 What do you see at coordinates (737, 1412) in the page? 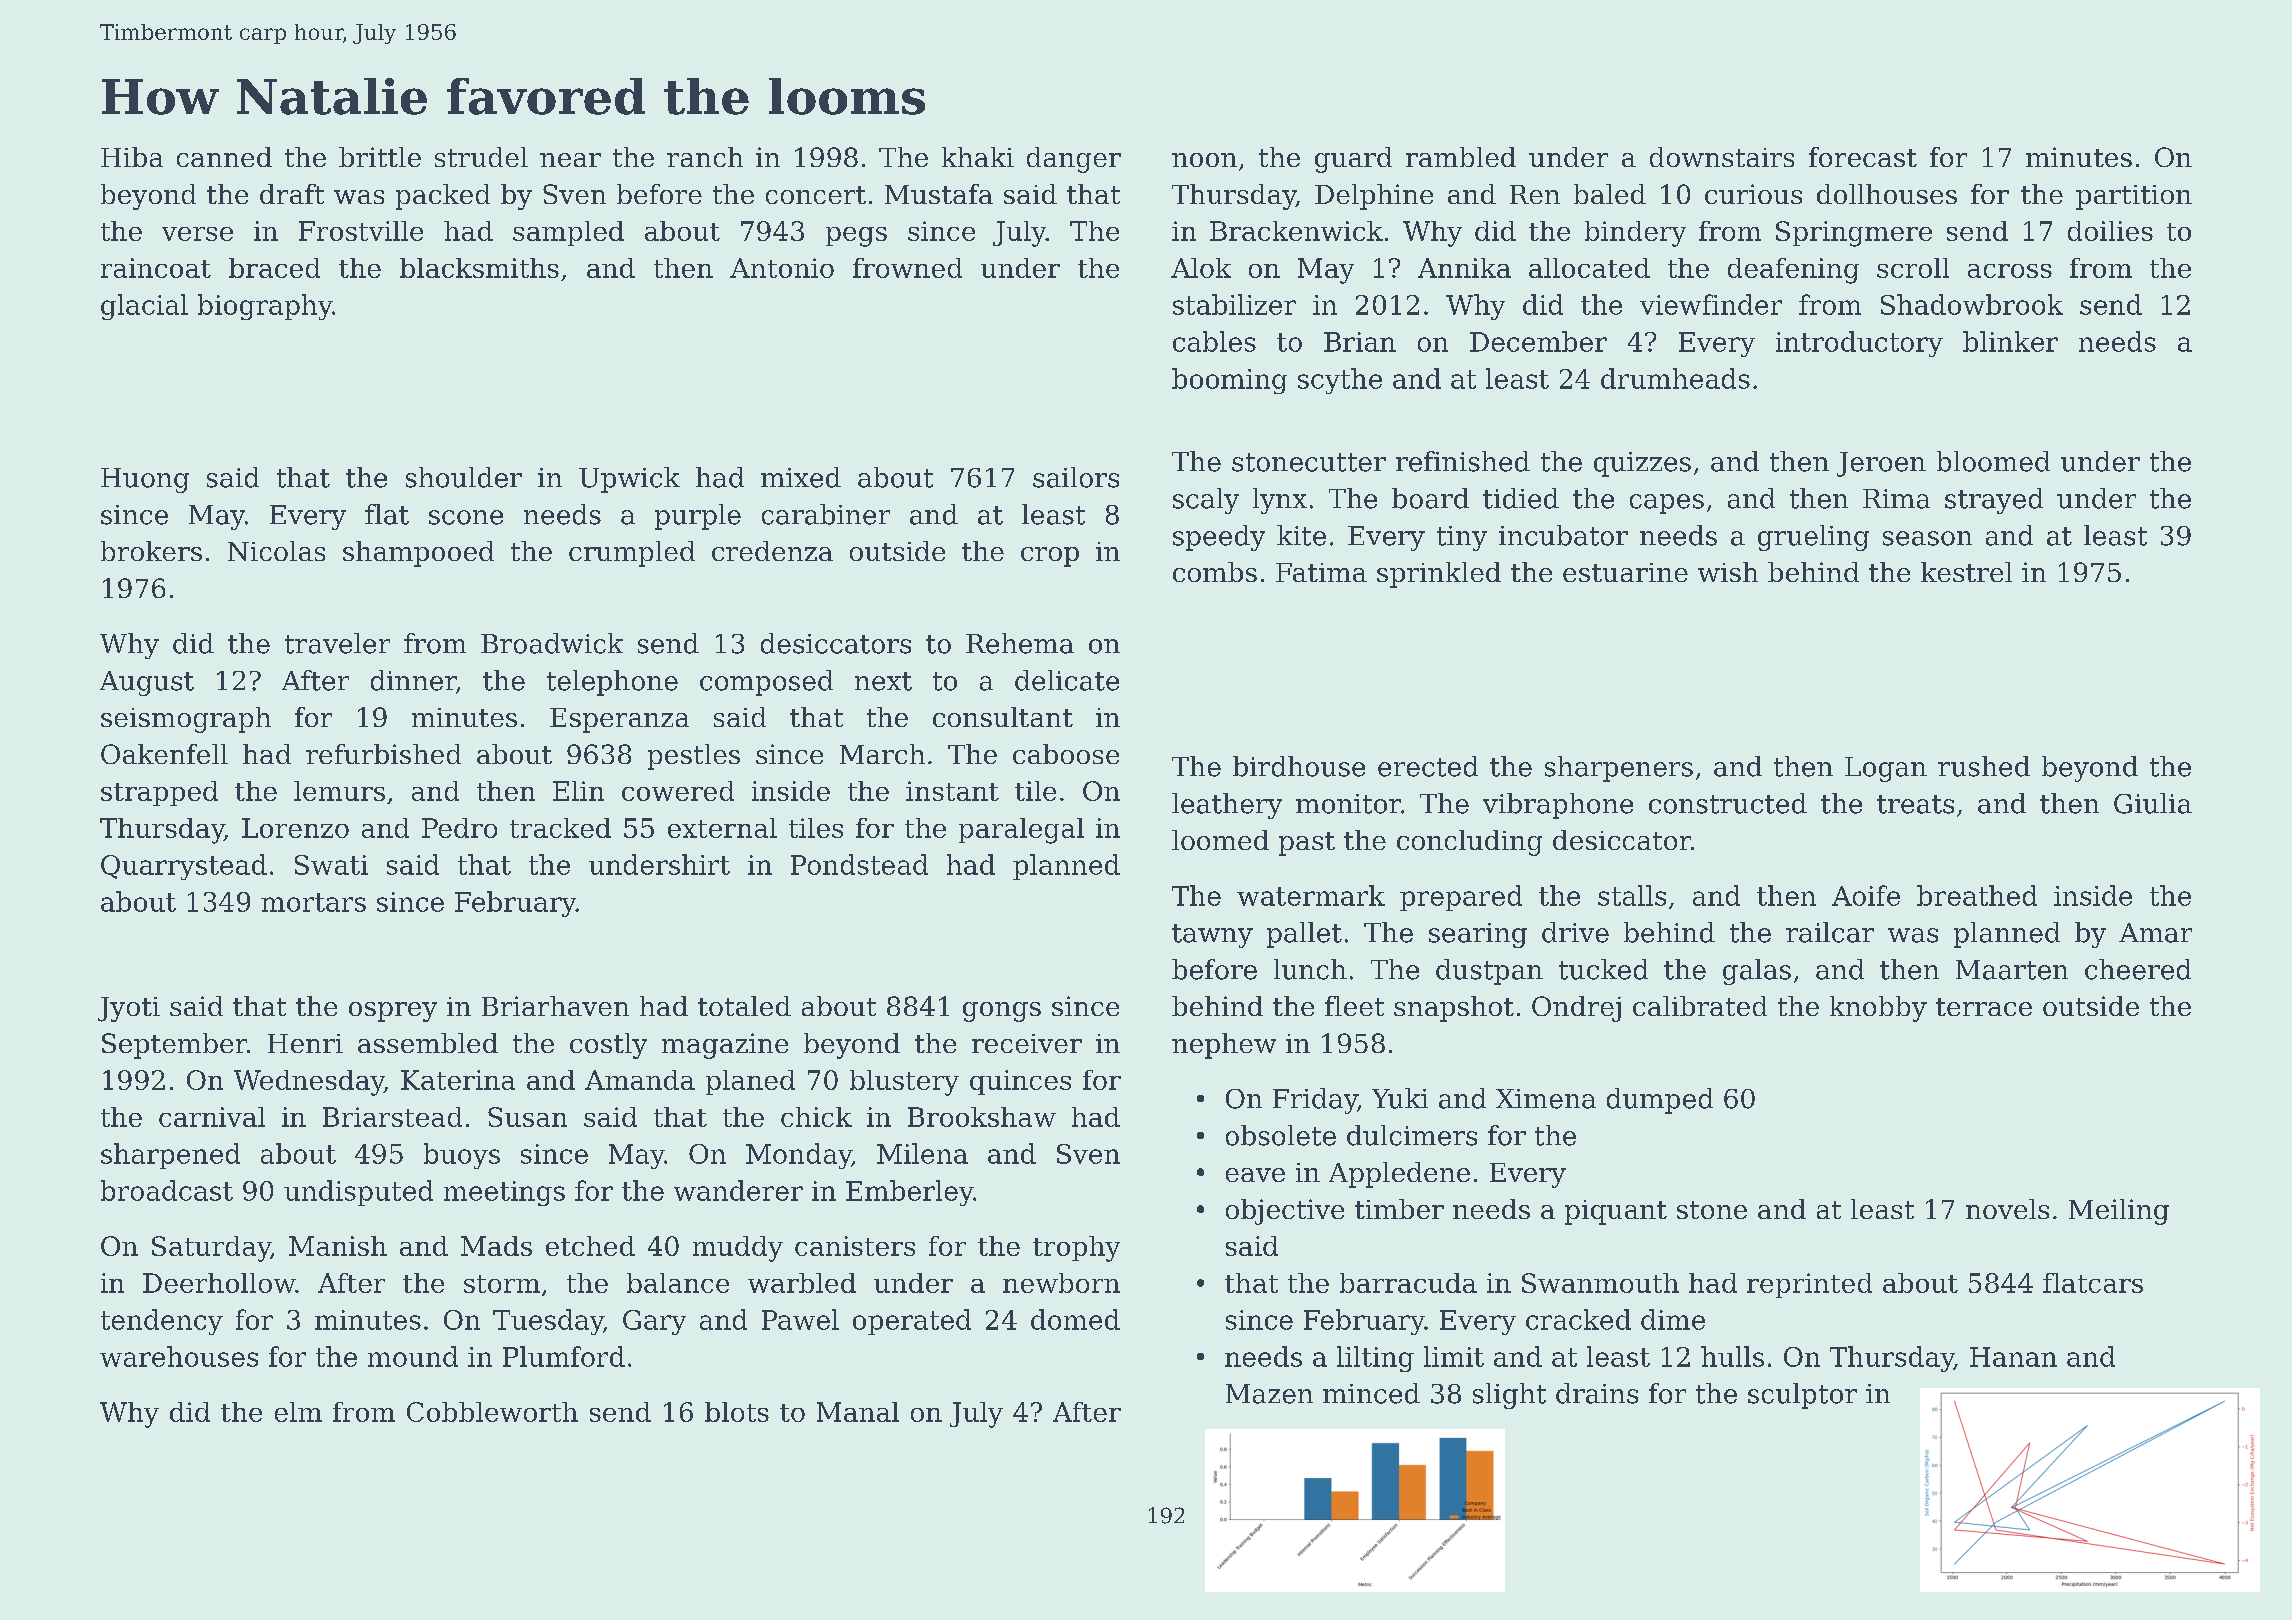
I see `blots` at bounding box center [737, 1412].
